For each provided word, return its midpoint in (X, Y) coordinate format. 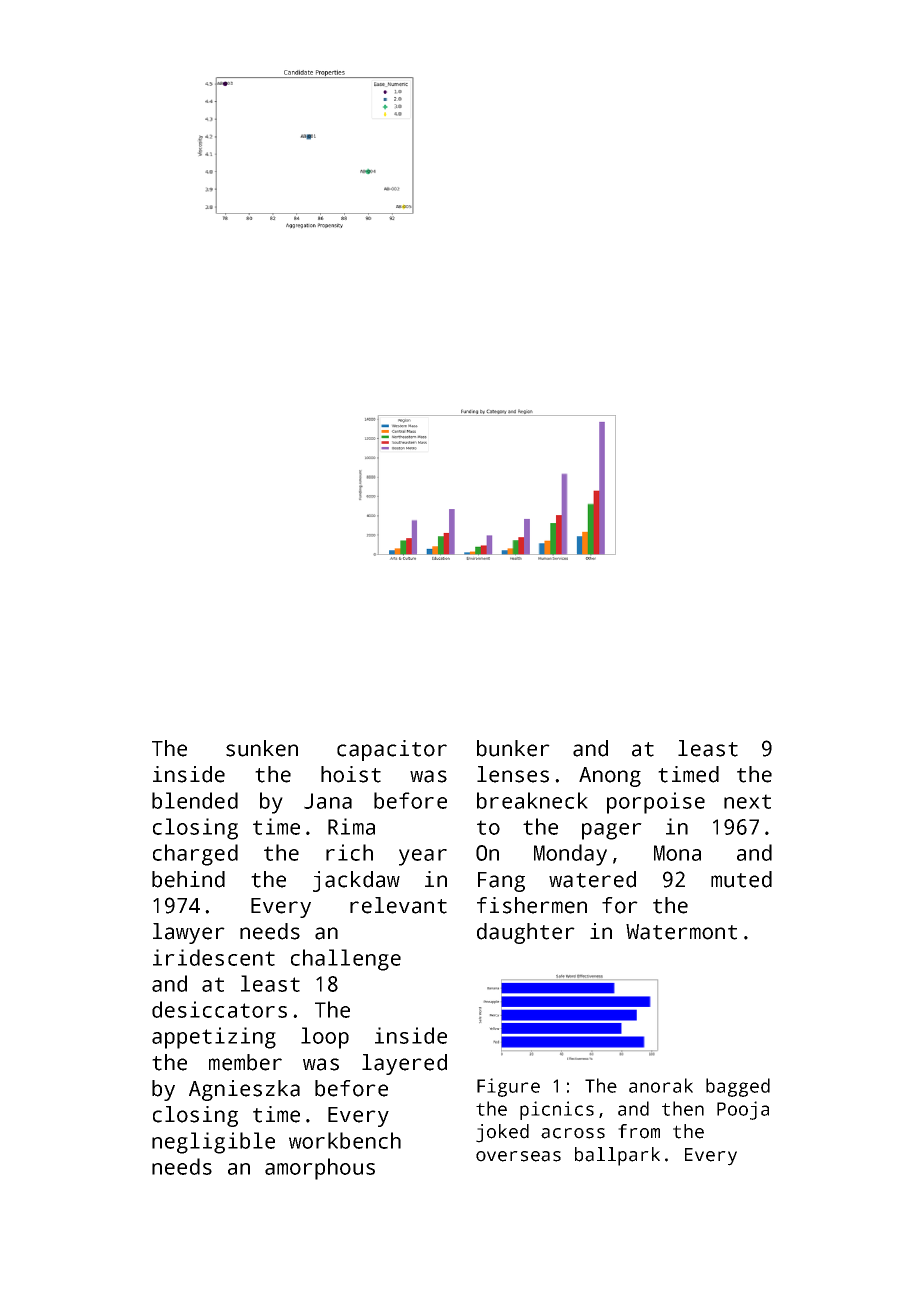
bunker (513, 748)
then (683, 1108)
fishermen (532, 905)
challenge (346, 960)
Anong (610, 777)
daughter (526, 933)
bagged (738, 1087)
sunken (262, 748)
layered (404, 1064)
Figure (508, 1087)
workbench (345, 1140)
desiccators (219, 1009)
